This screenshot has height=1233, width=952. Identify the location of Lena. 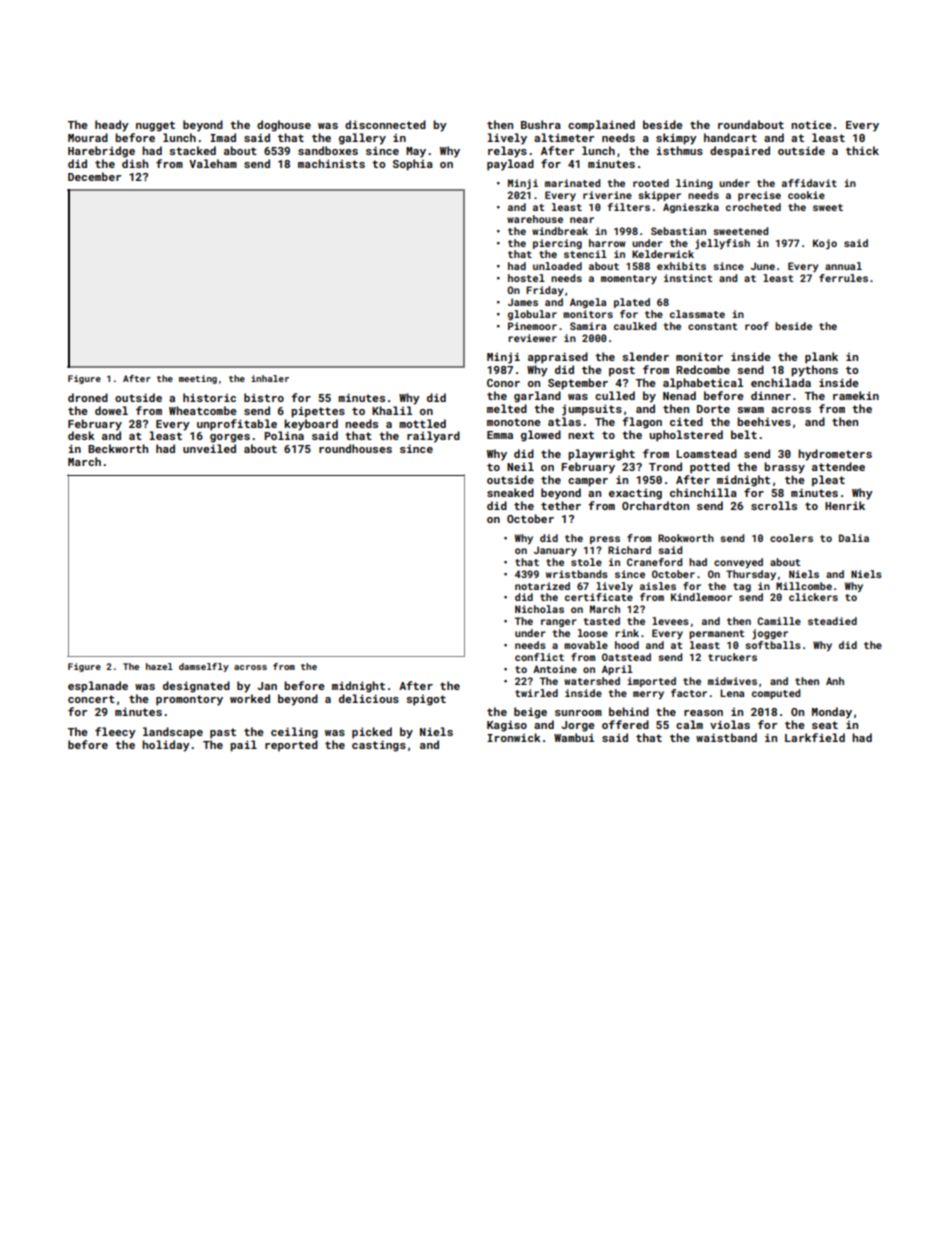
(732, 693).
